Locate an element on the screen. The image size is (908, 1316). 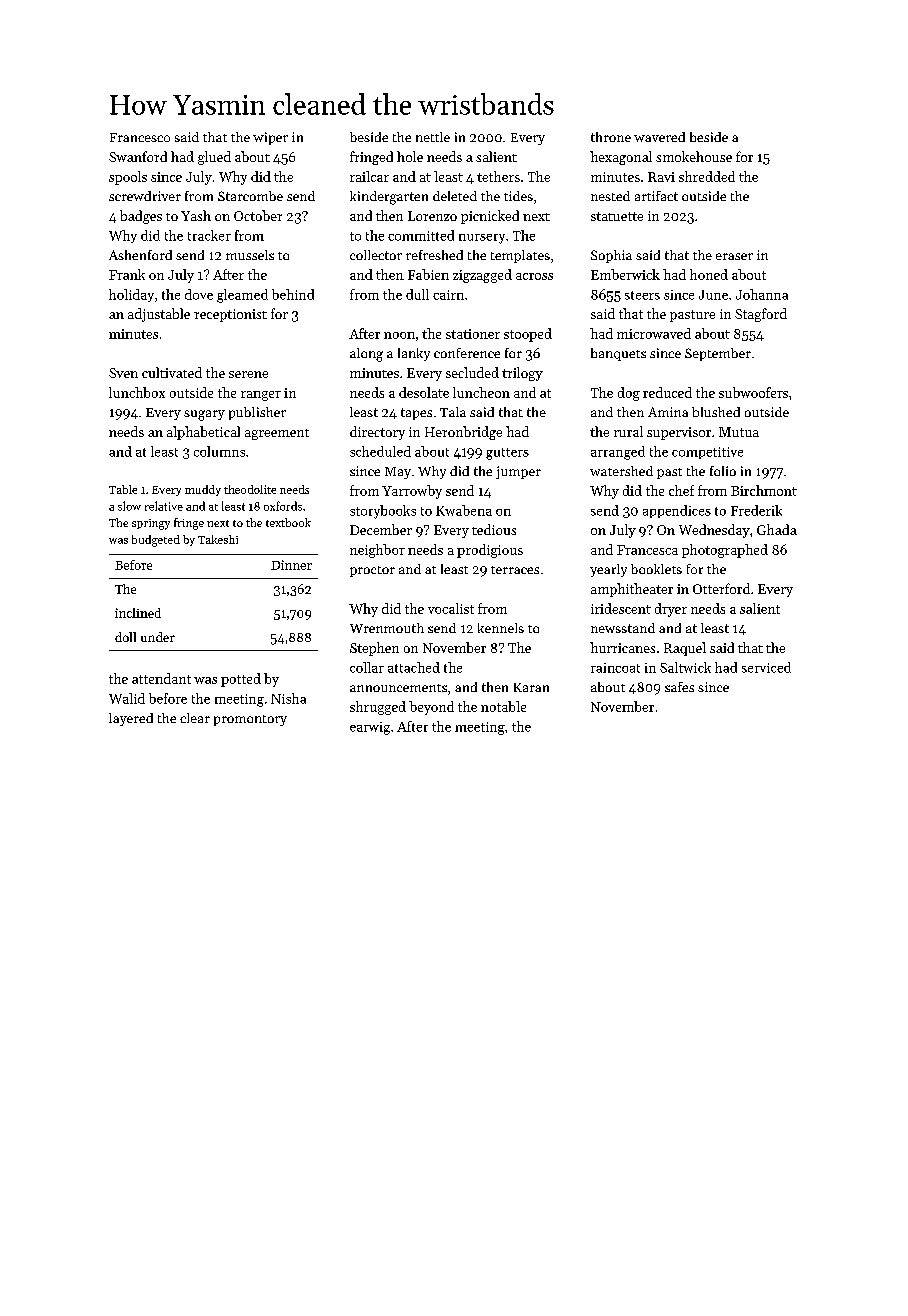
railcar is located at coordinates (369, 176).
